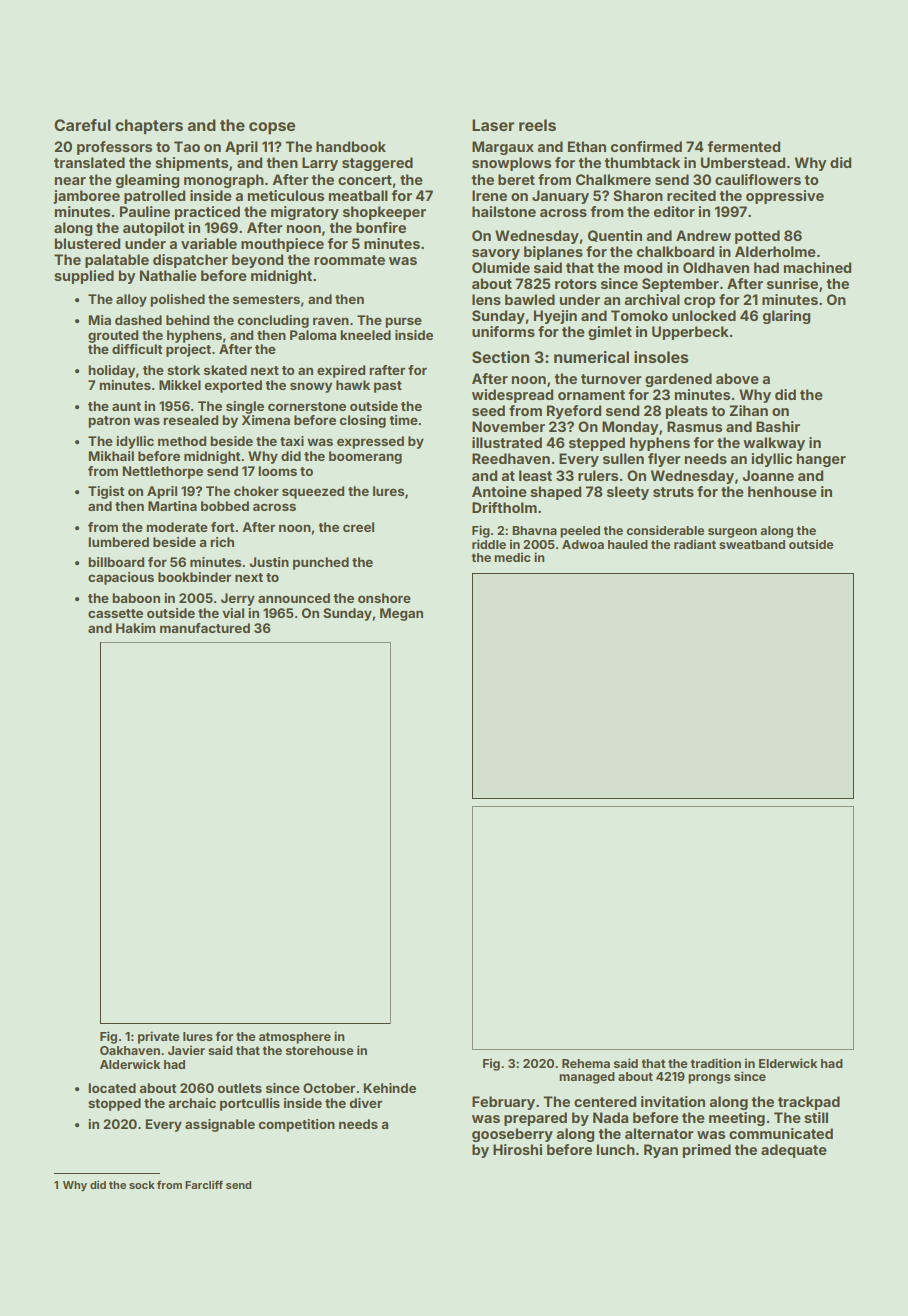 The height and width of the page is (1316, 908). What do you see at coordinates (691, 195) in the page?
I see `recited` at bounding box center [691, 195].
